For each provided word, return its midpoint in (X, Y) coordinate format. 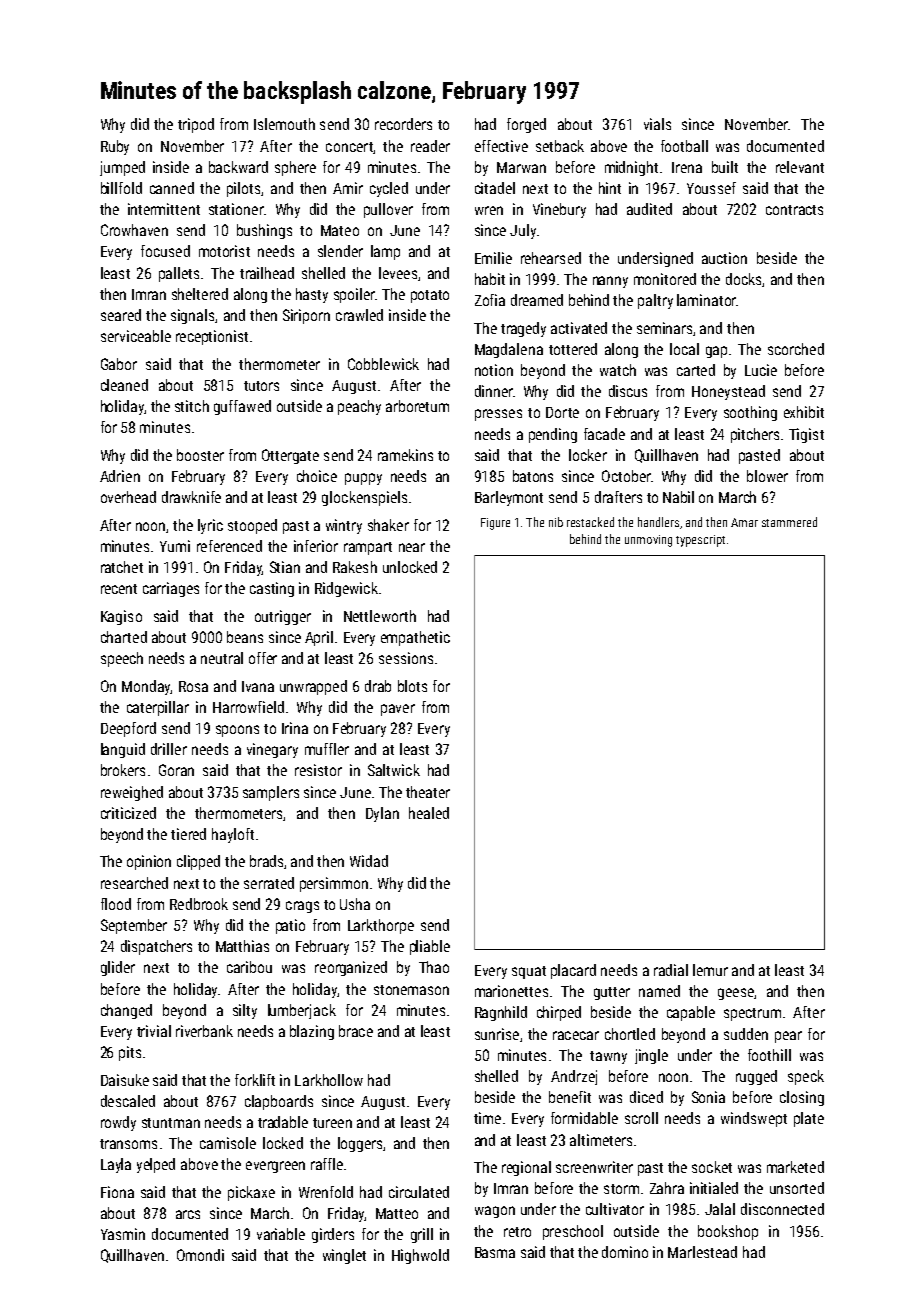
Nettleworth (380, 616)
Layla (116, 1165)
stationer (236, 209)
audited (649, 209)
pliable (430, 947)
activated (579, 328)
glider (118, 968)
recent (119, 589)
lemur (710, 970)
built (725, 167)
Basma (495, 1252)
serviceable (136, 336)
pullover (388, 210)
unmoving (648, 541)
